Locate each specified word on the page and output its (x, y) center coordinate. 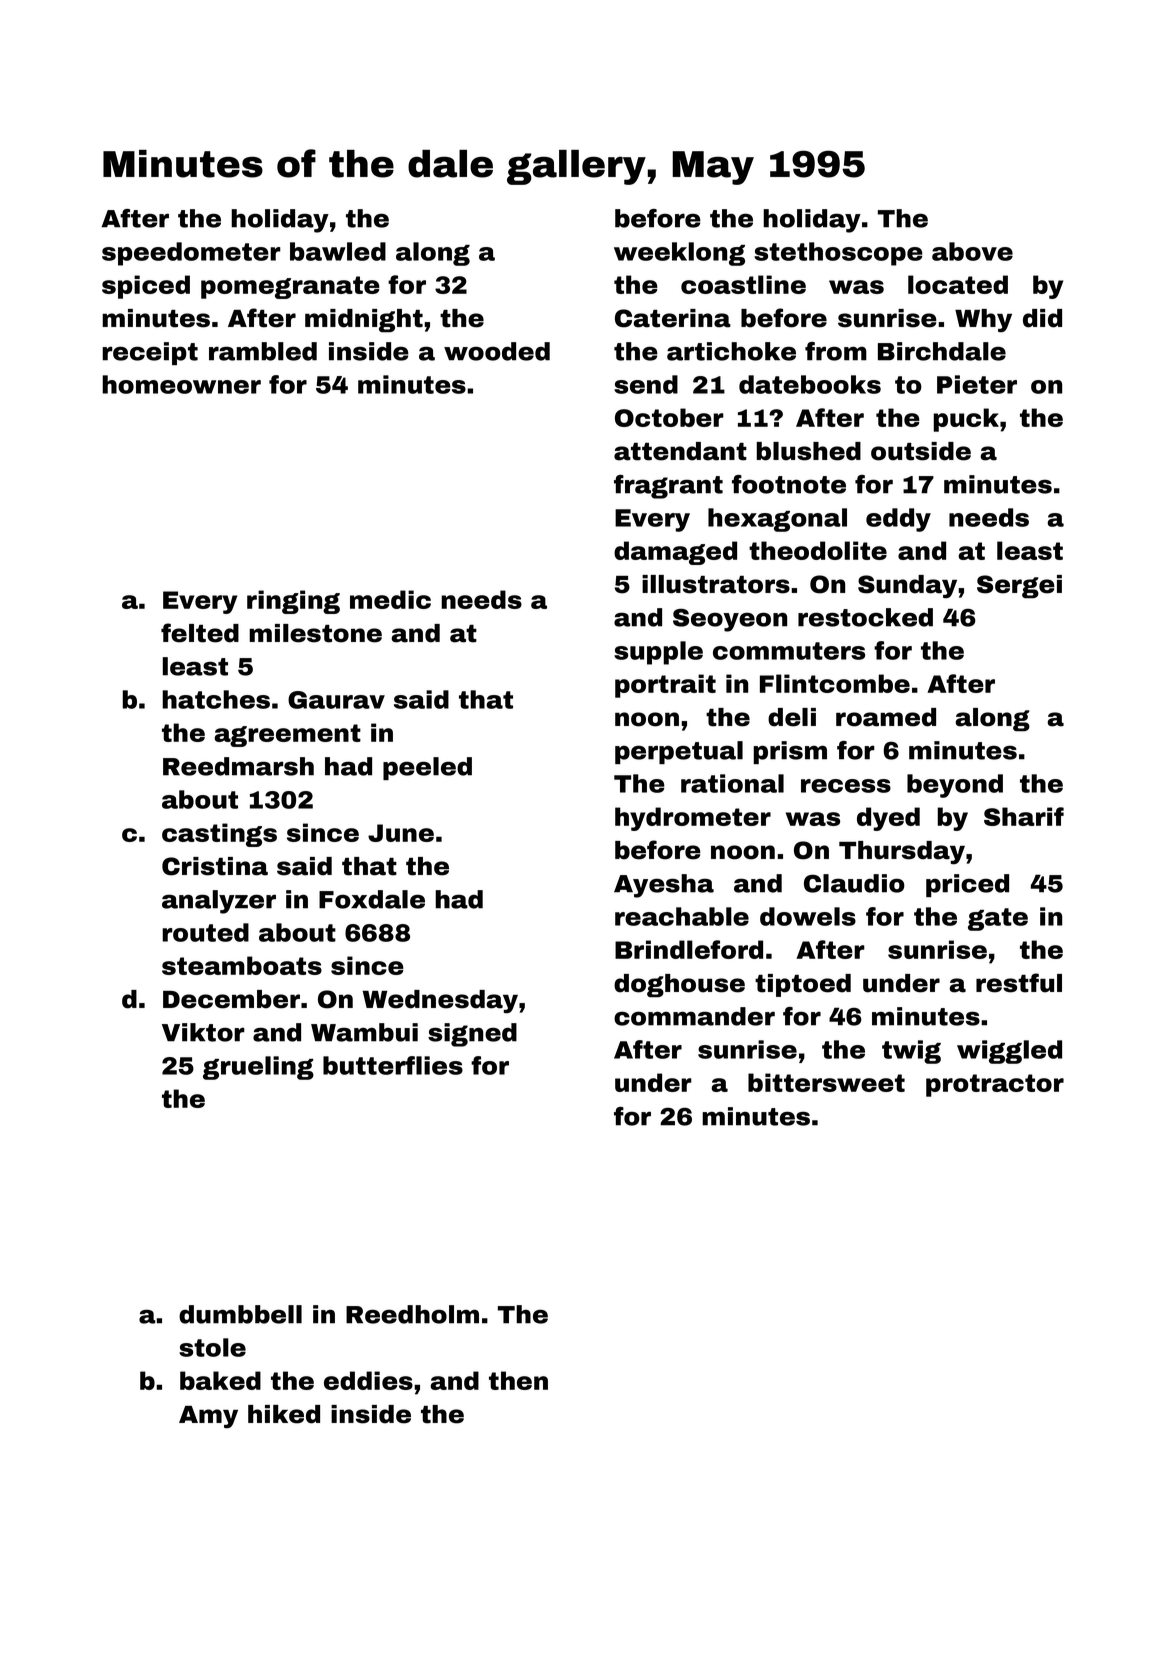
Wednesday (440, 1002)
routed (205, 932)
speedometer (191, 254)
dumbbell (240, 1314)
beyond (955, 786)
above (972, 251)
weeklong (679, 254)
